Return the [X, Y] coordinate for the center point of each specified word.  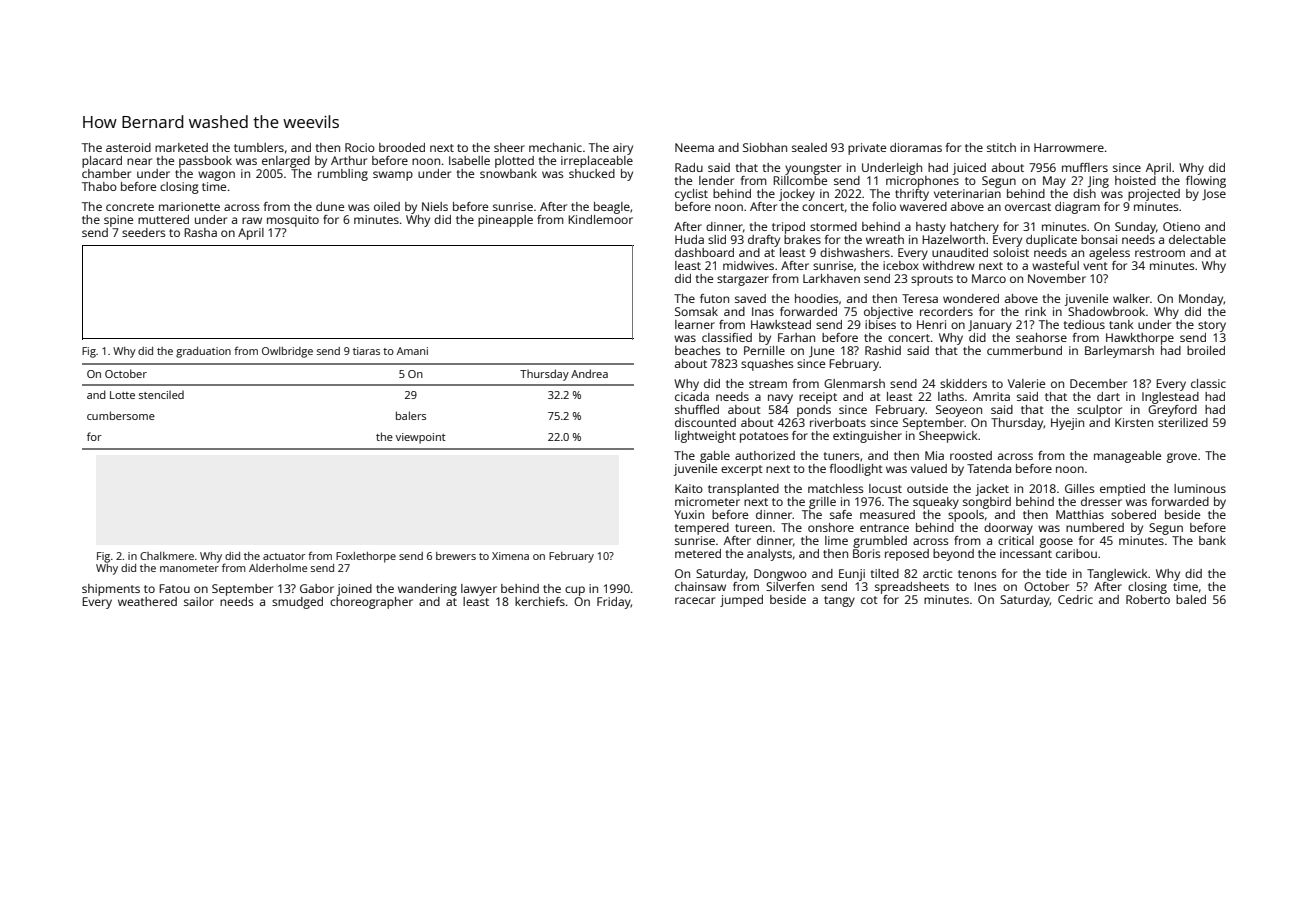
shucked [592, 173]
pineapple [505, 221]
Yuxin [689, 514]
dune [330, 206]
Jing [1098, 182]
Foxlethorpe [366, 557]
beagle [612, 208]
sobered [1133, 514]
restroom [1160, 253]
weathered [147, 601]
